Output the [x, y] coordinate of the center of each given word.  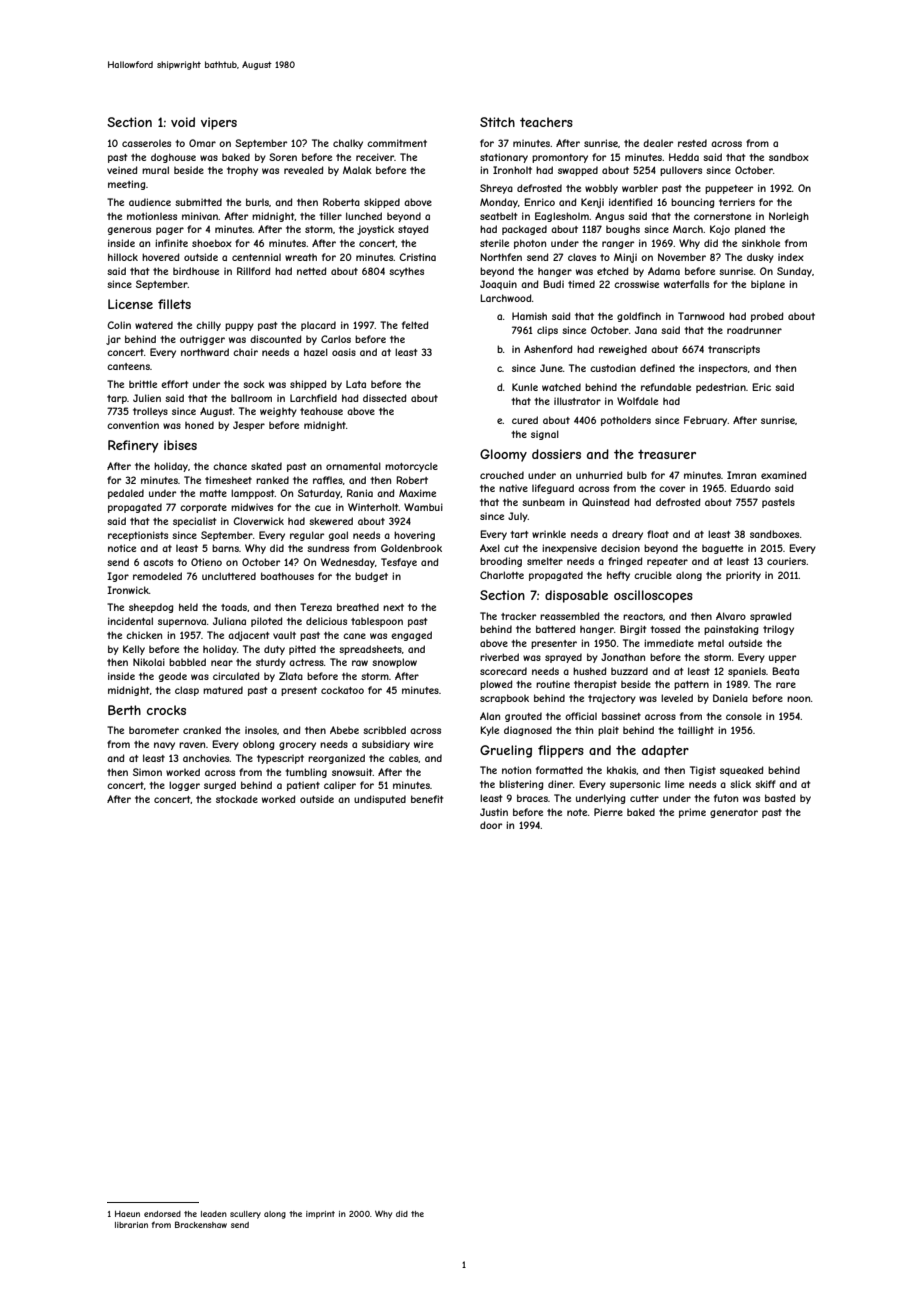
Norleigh [789, 217]
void [183, 122]
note [577, 812]
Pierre [608, 812]
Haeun [127, 1214]
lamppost [253, 494]
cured [525, 420]
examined [784, 475]
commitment [397, 143]
